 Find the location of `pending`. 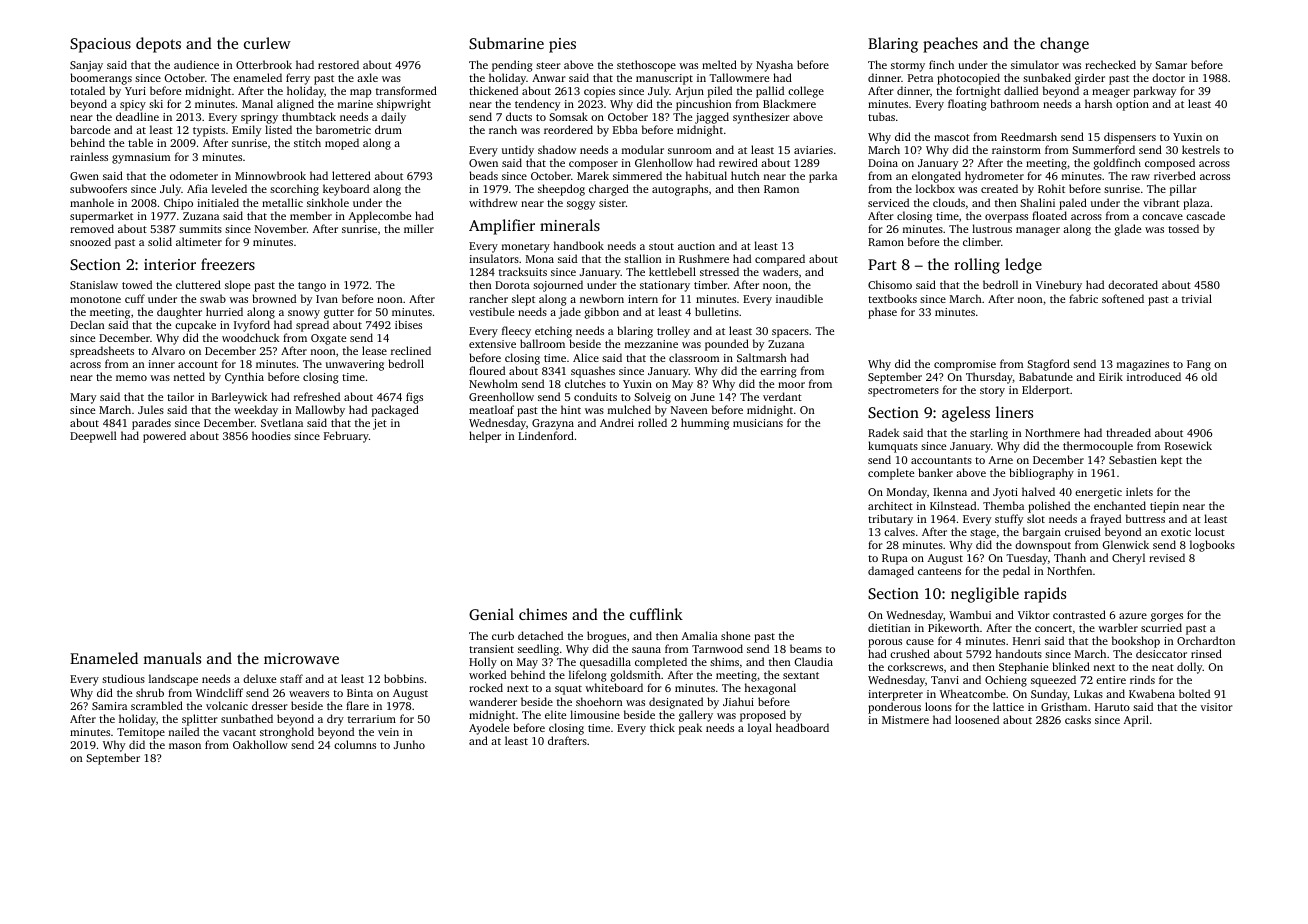

pending is located at coordinates (512, 66).
